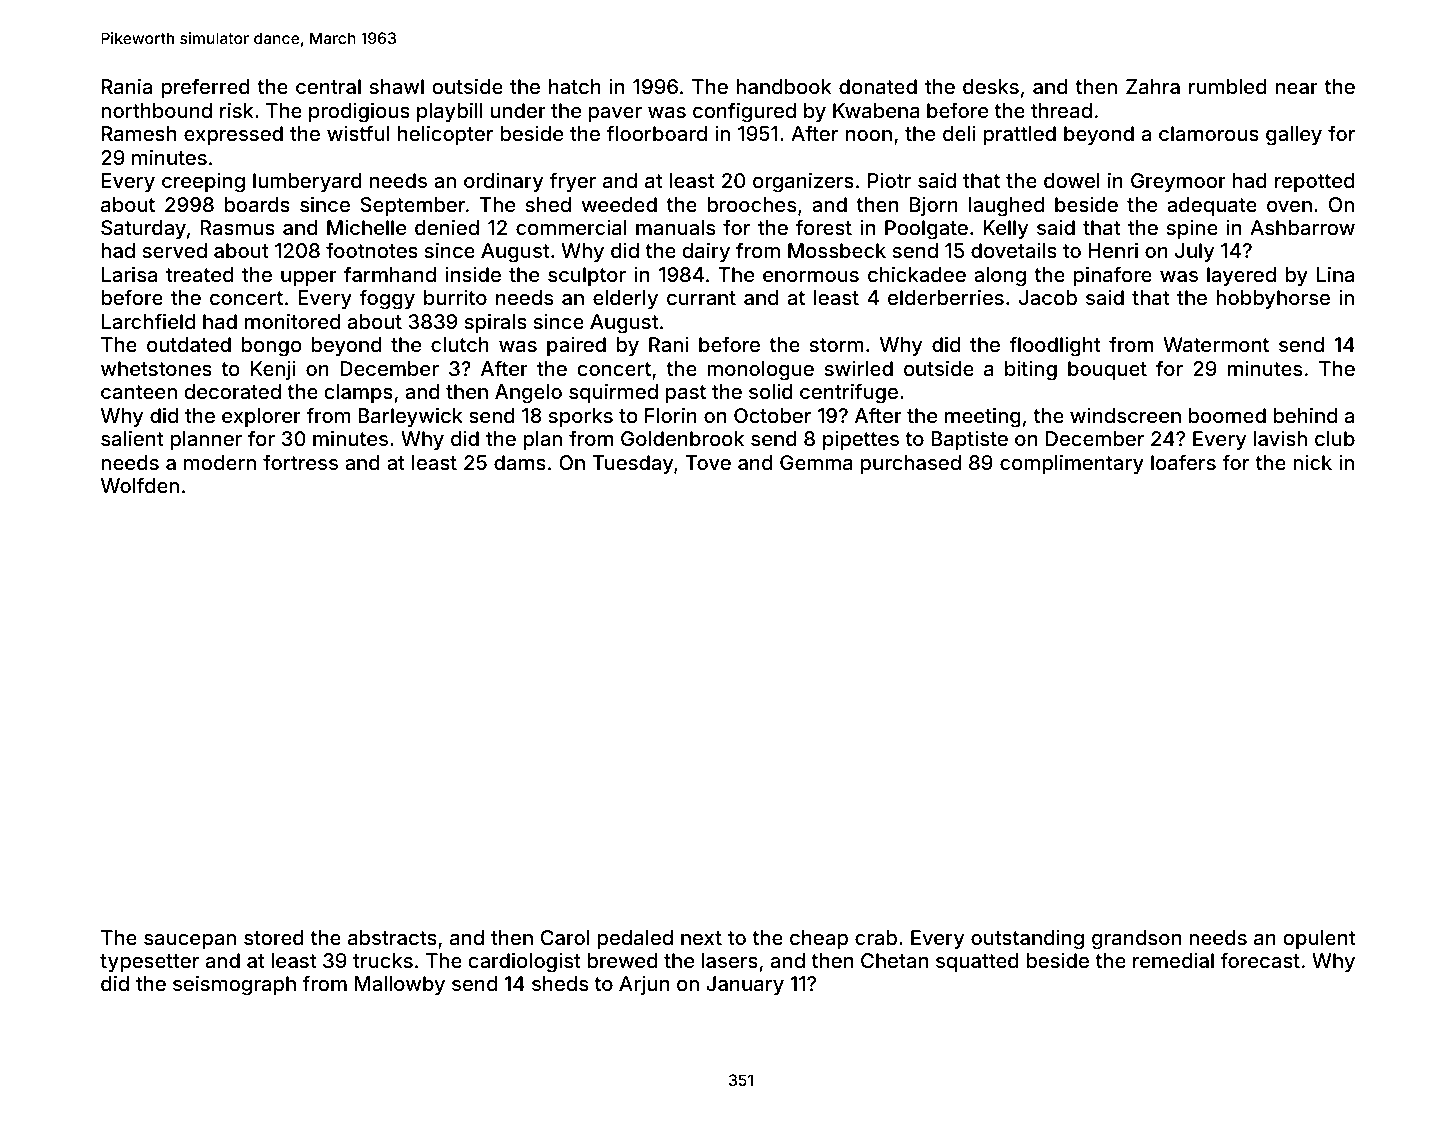 This screenshot has width=1456, height=1125. What do you see at coordinates (633, 464) in the screenshot?
I see `Tuesday` at bounding box center [633, 464].
